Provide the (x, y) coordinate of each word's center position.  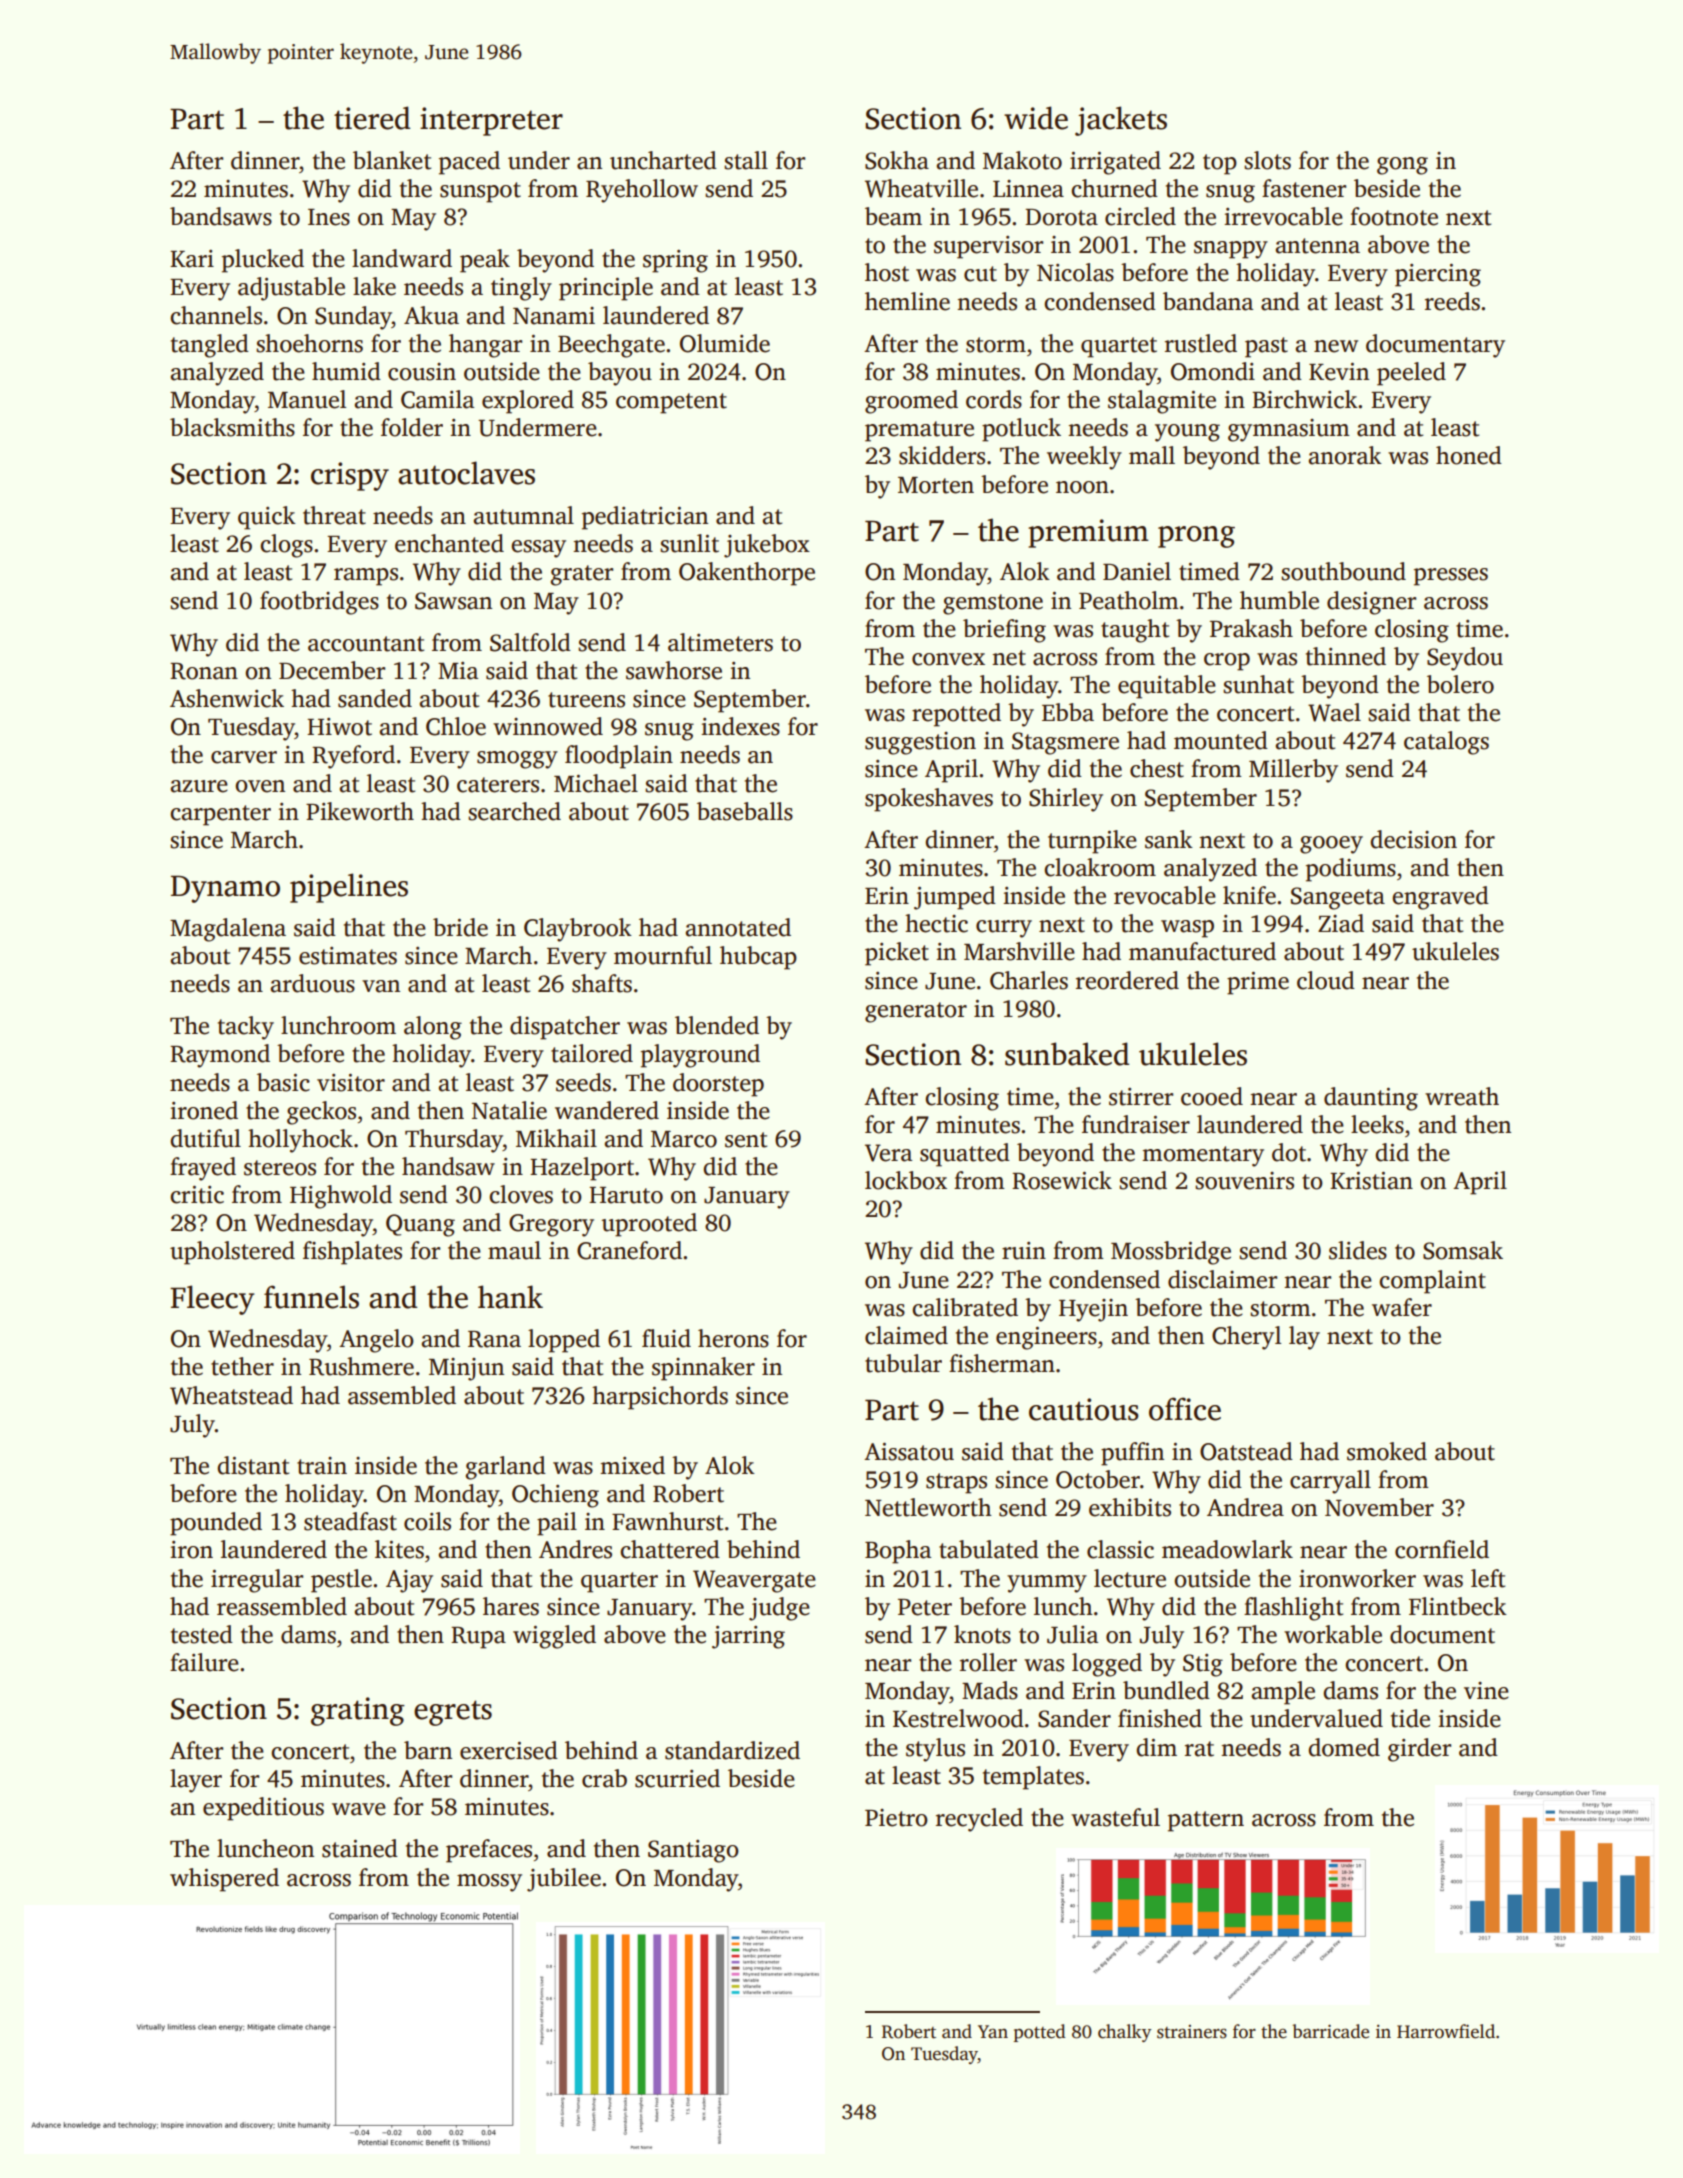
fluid (666, 1338)
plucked (263, 261)
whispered (224, 1880)
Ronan (204, 671)
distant (253, 1465)
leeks (1377, 1124)
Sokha (897, 160)
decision (1413, 839)
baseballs (745, 811)
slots (1267, 160)
